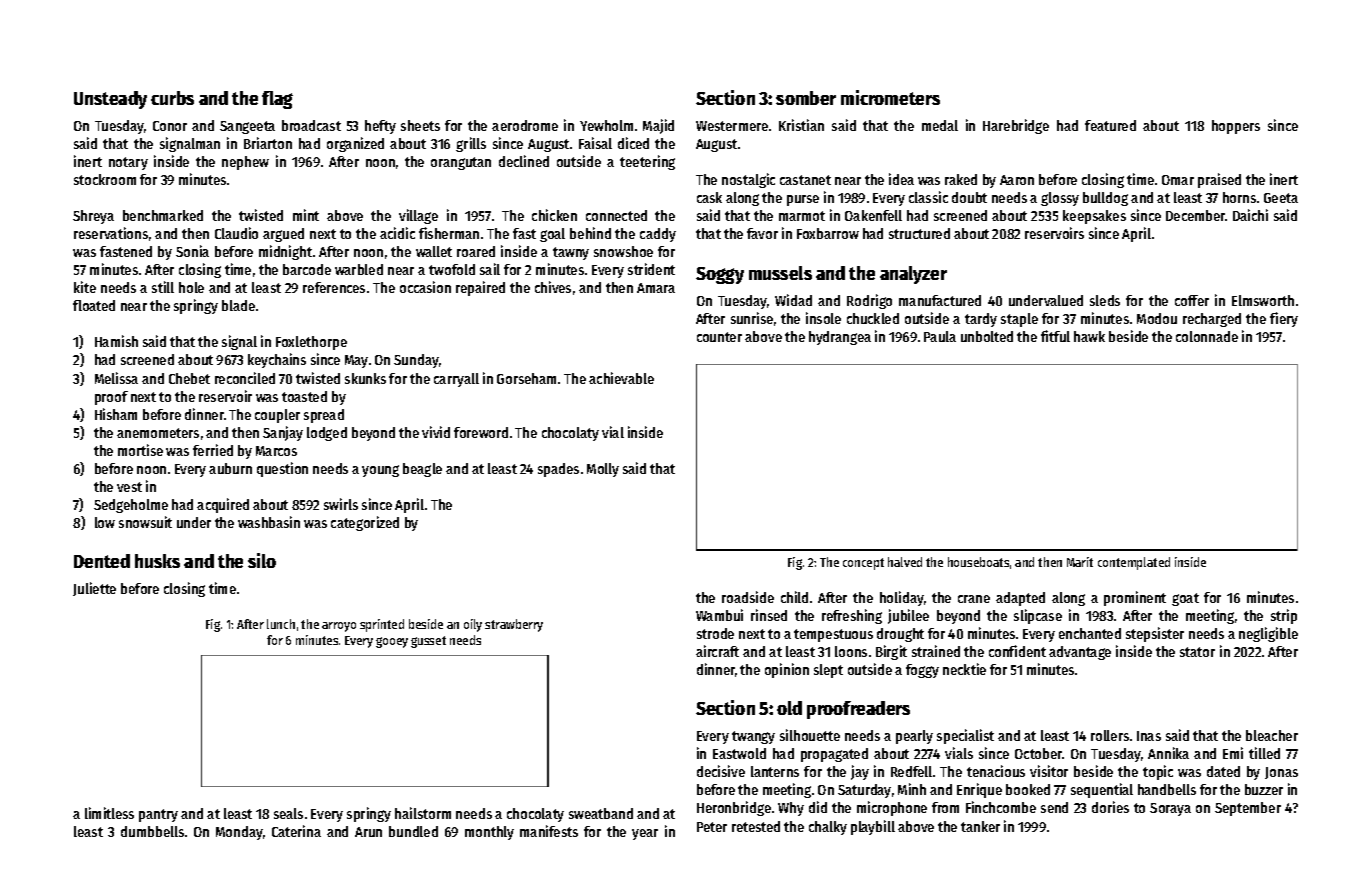 The width and height of the document is (1372, 887). What do you see at coordinates (382, 625) in the document?
I see `sprinted` at bounding box center [382, 625].
